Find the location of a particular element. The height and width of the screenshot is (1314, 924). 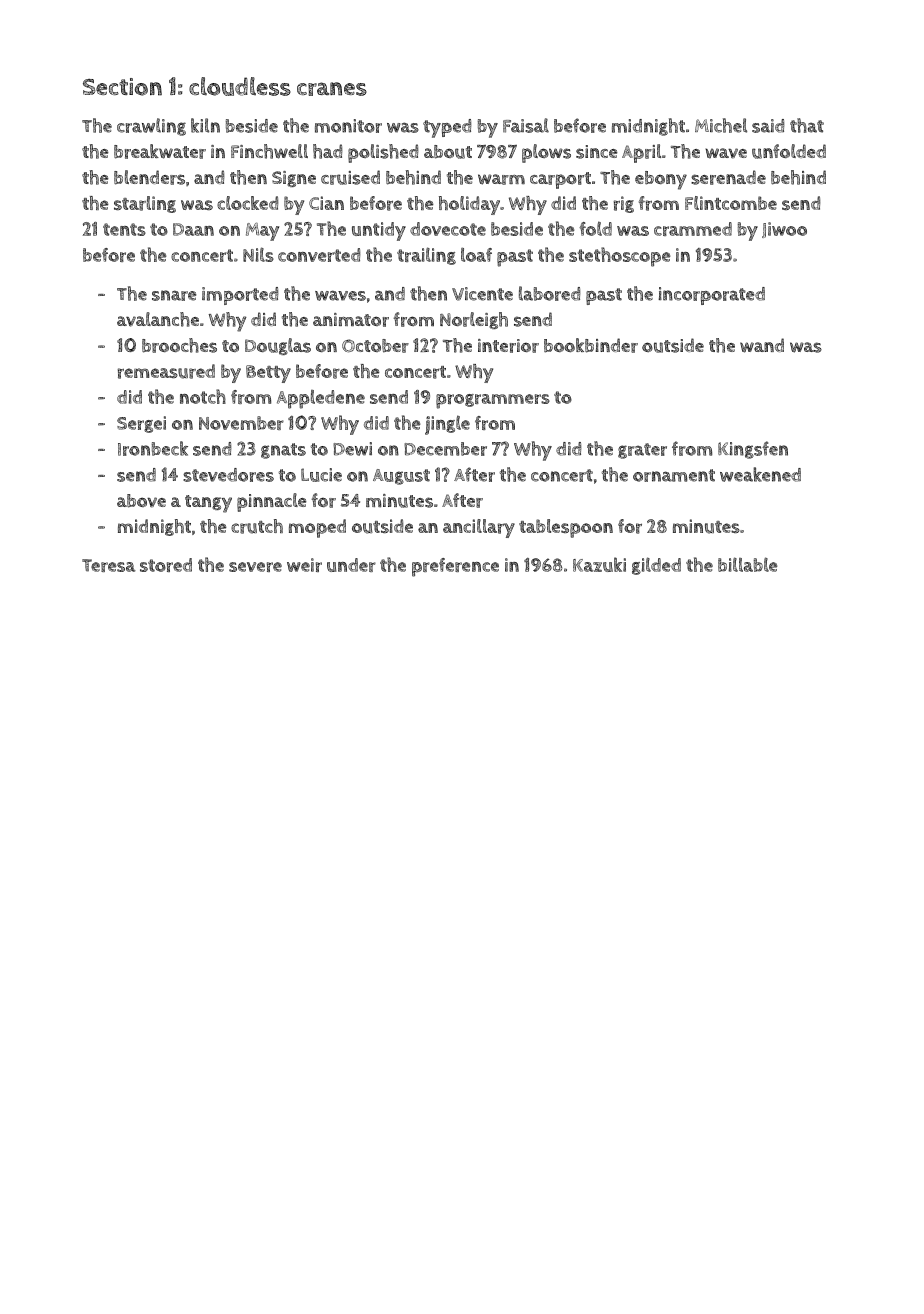

cloudless is located at coordinates (240, 86).
